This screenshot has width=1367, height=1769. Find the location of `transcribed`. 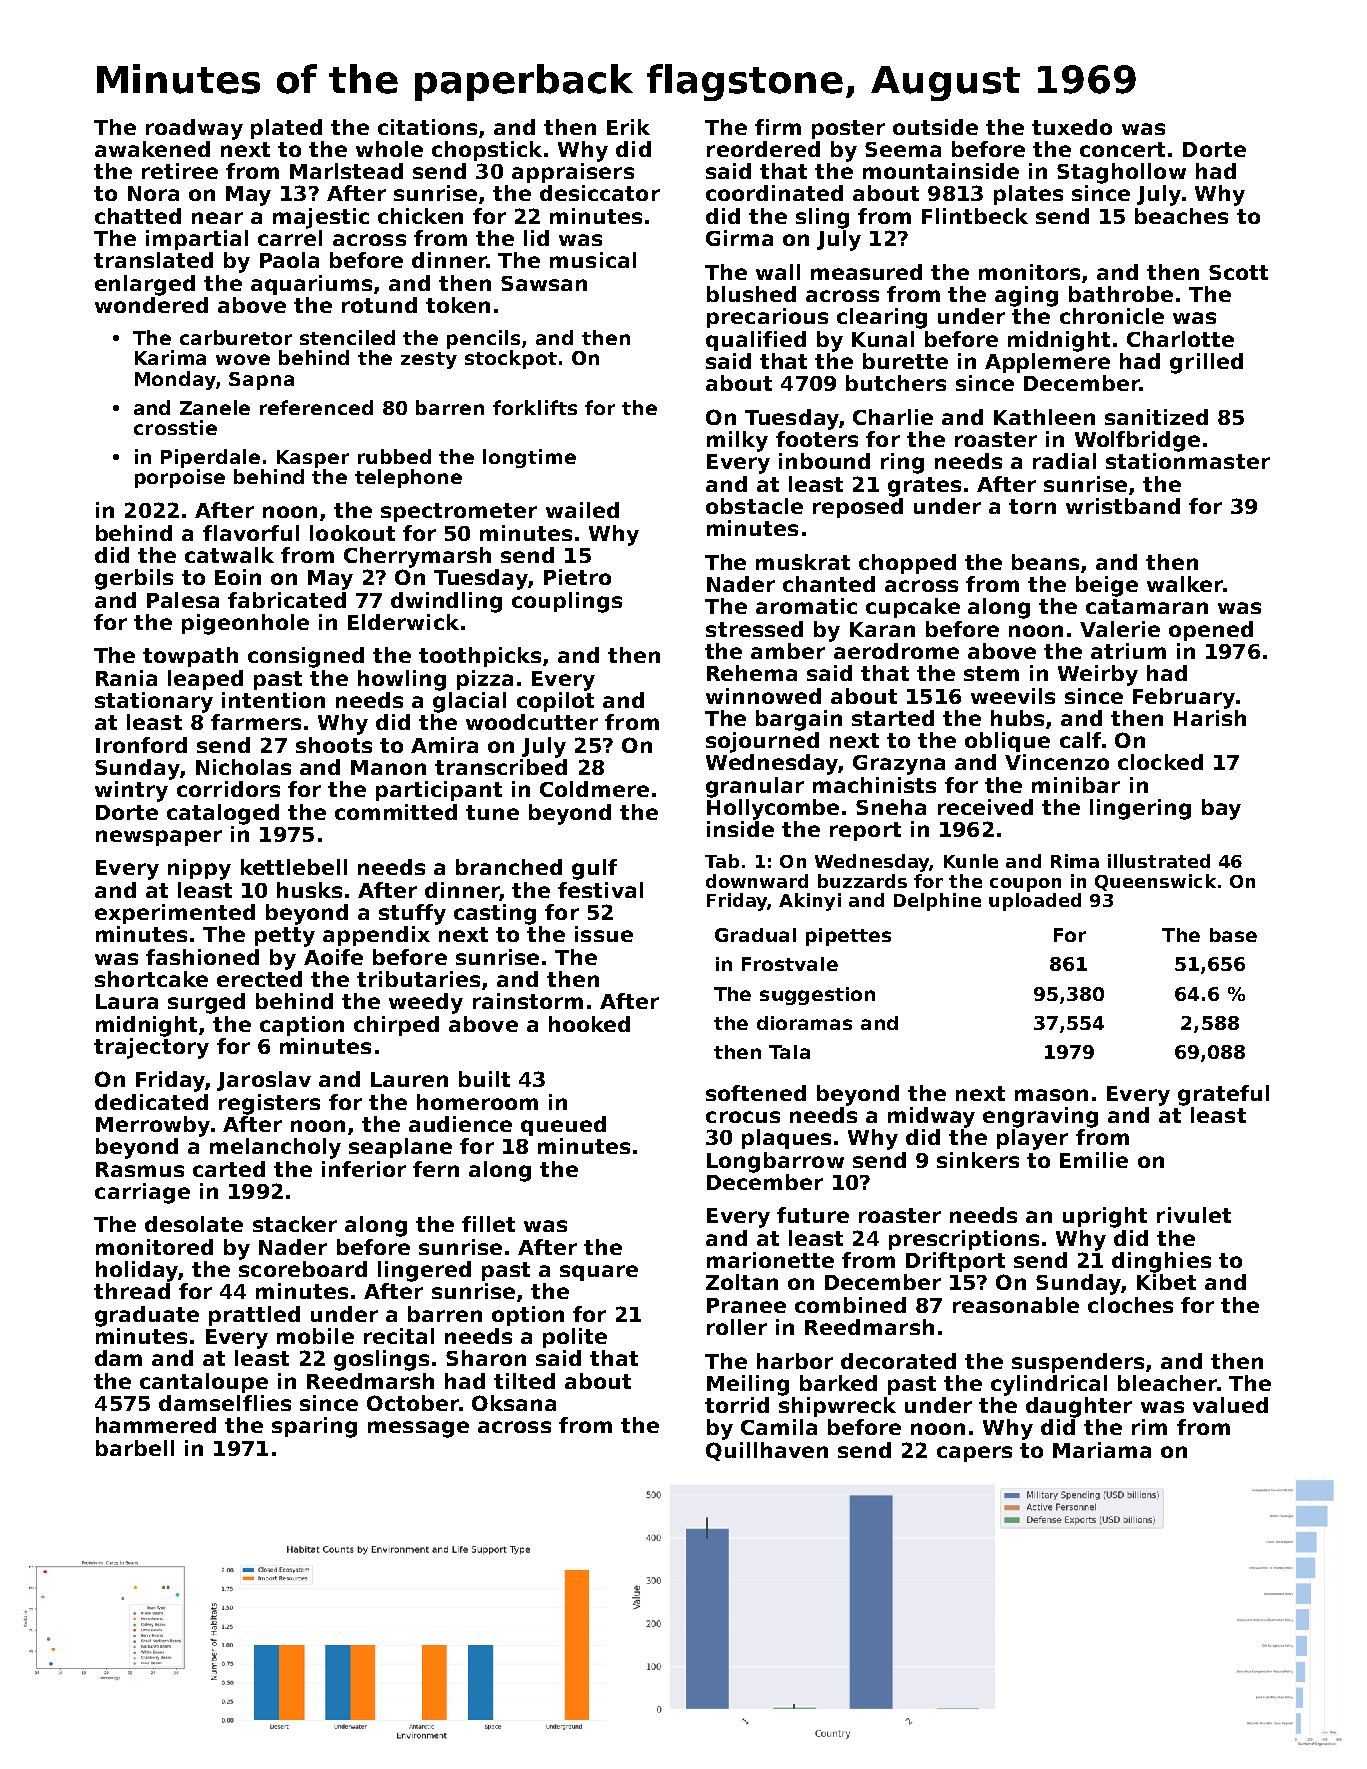

transcribed is located at coordinates (501, 767).
